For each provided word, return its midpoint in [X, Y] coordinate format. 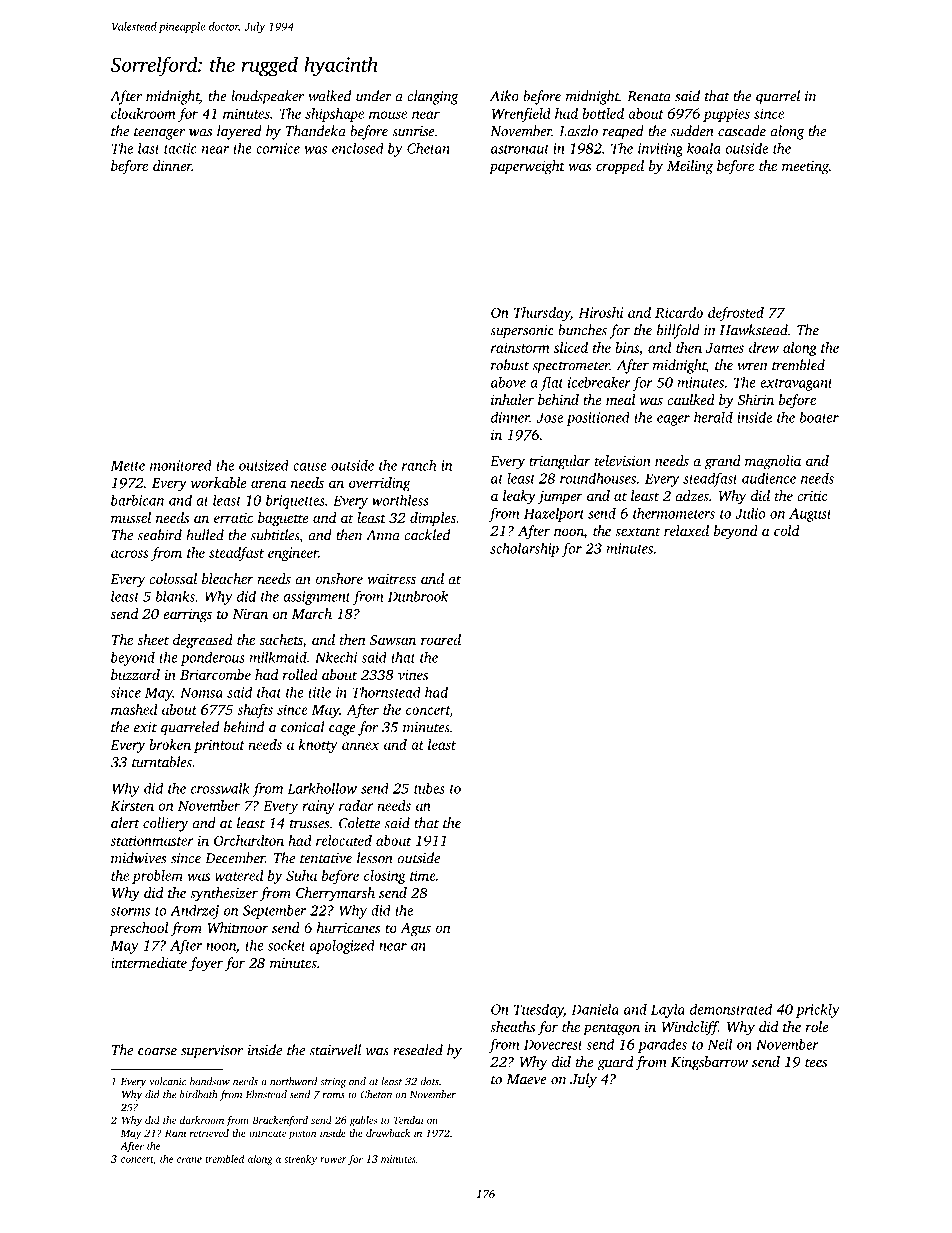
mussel [131, 517]
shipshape [334, 115]
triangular [559, 462]
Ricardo [679, 312]
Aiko [504, 96]
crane [189, 1160]
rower [333, 1160]
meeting [805, 168]
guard [615, 1063]
